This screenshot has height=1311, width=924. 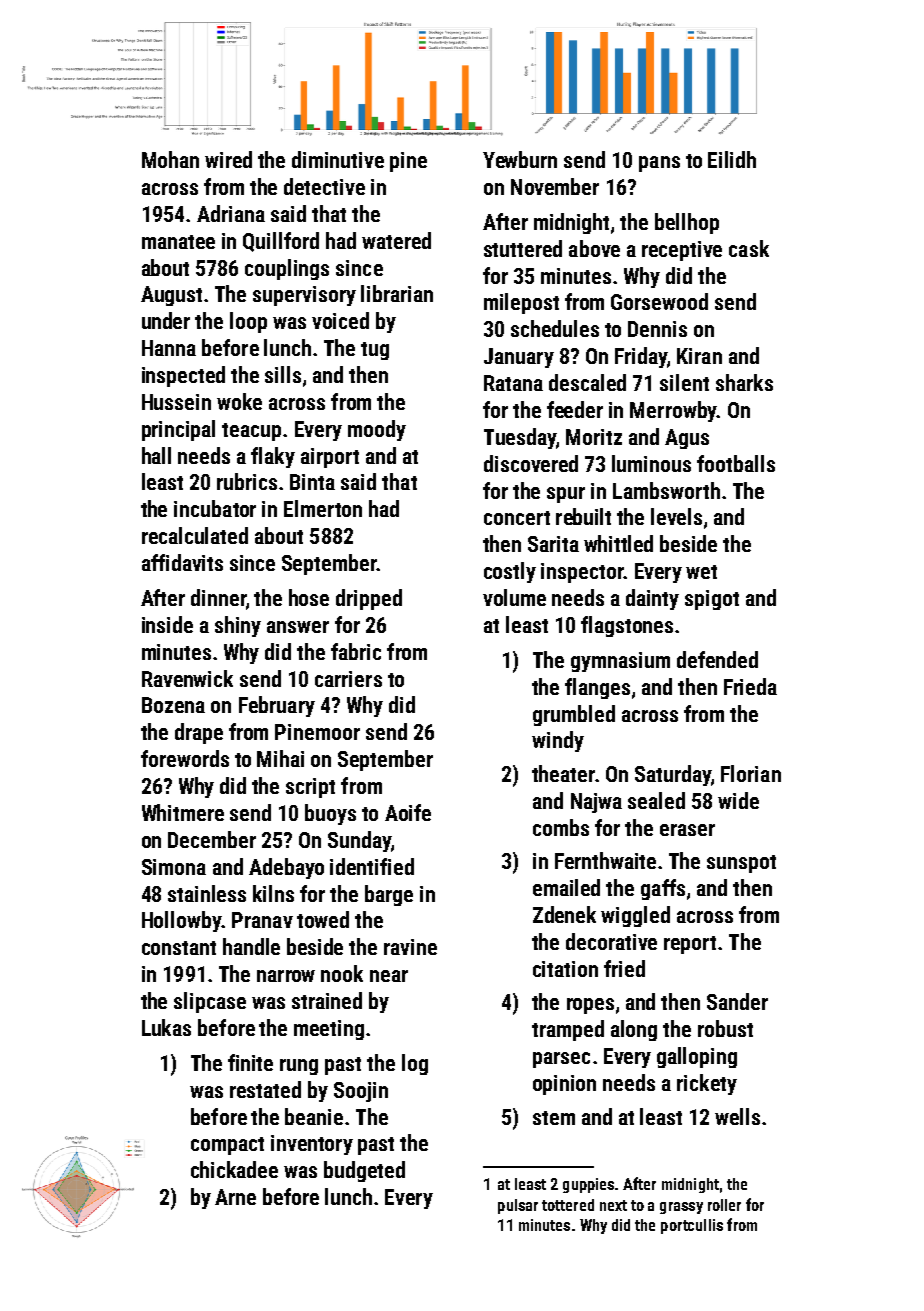 I want to click on tottered, so click(x=568, y=1205).
